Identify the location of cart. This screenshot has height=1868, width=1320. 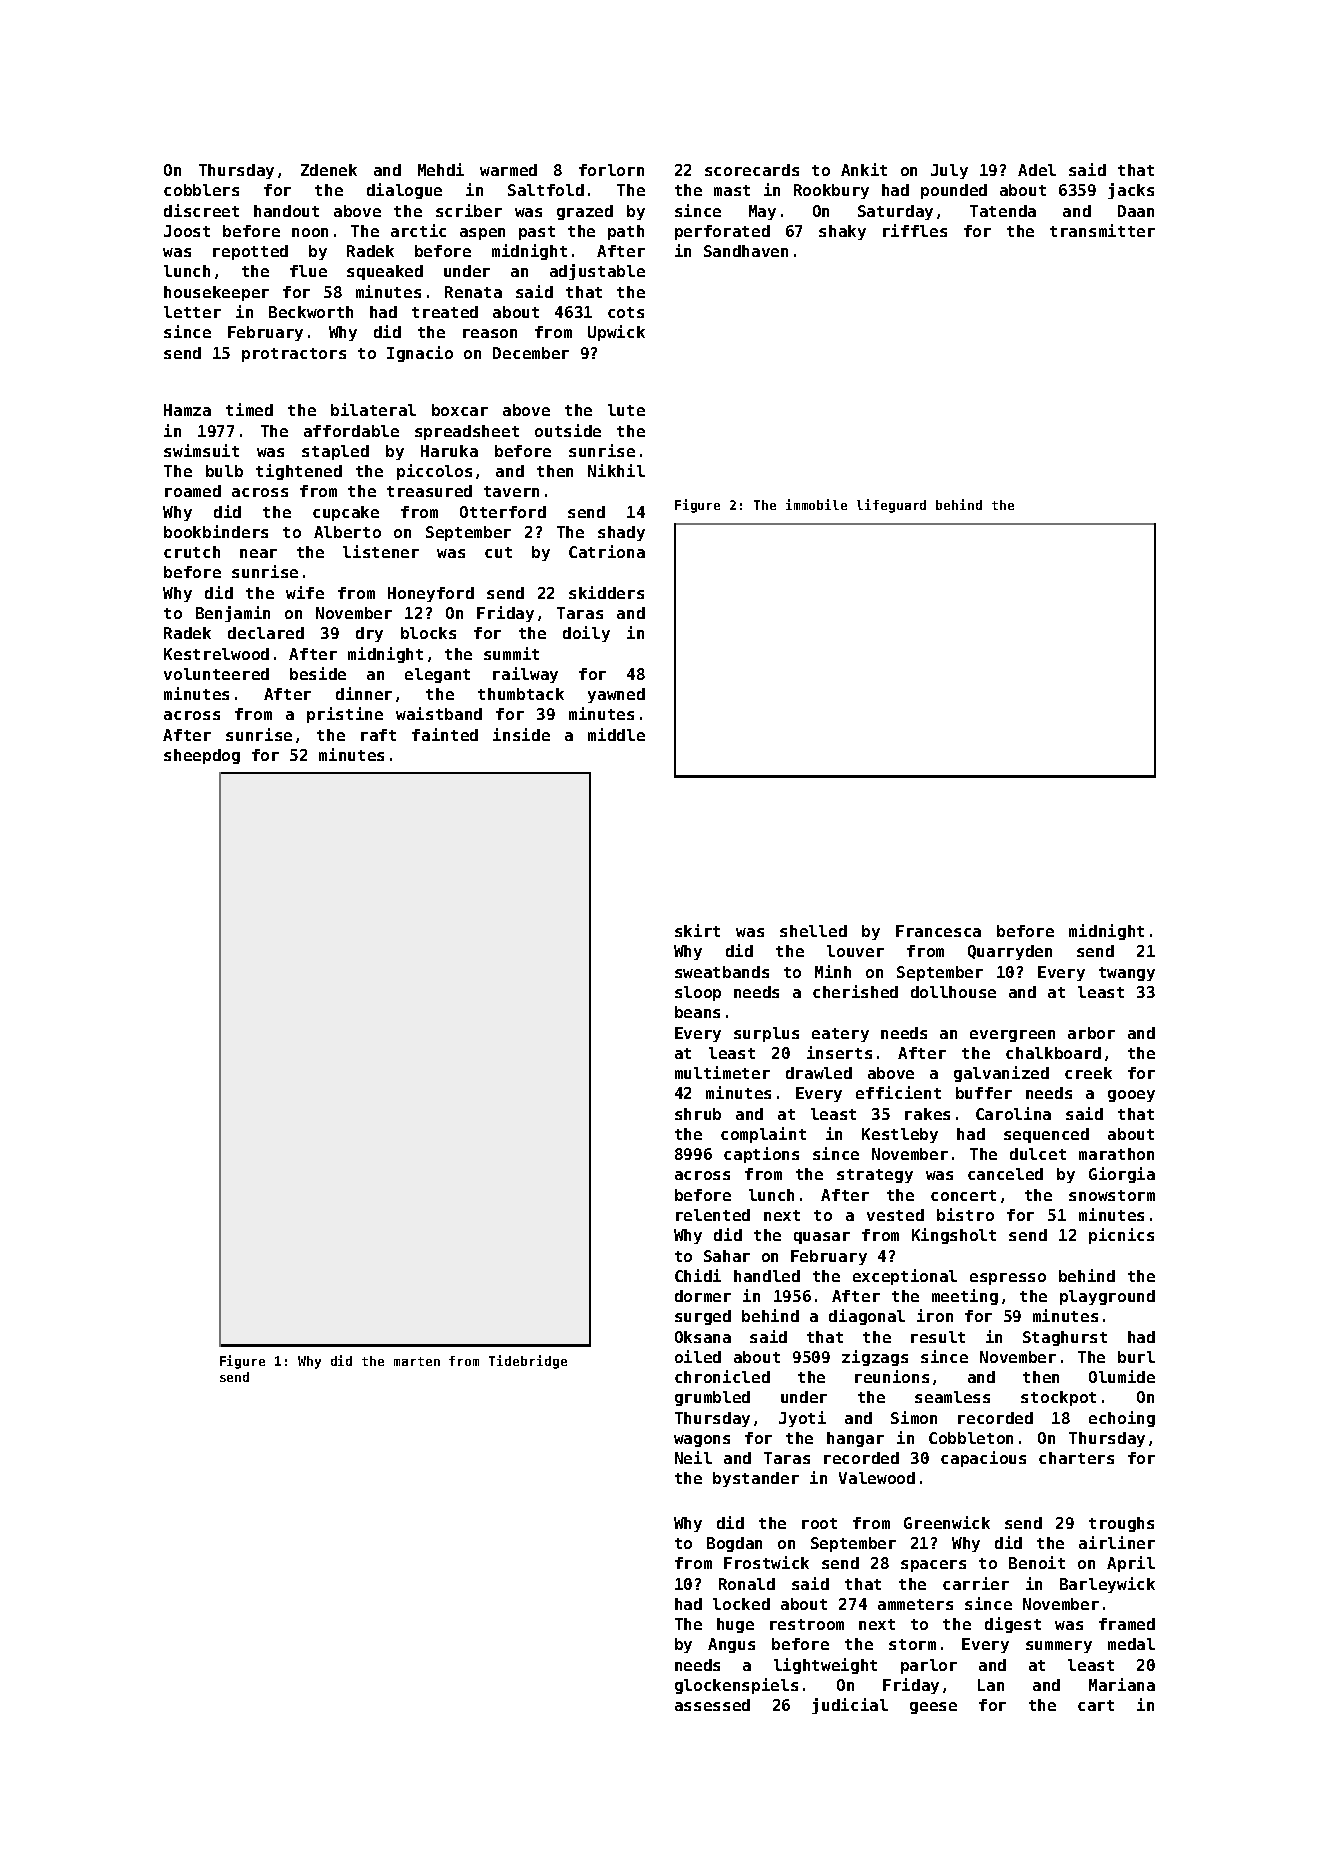
(1096, 1705).
